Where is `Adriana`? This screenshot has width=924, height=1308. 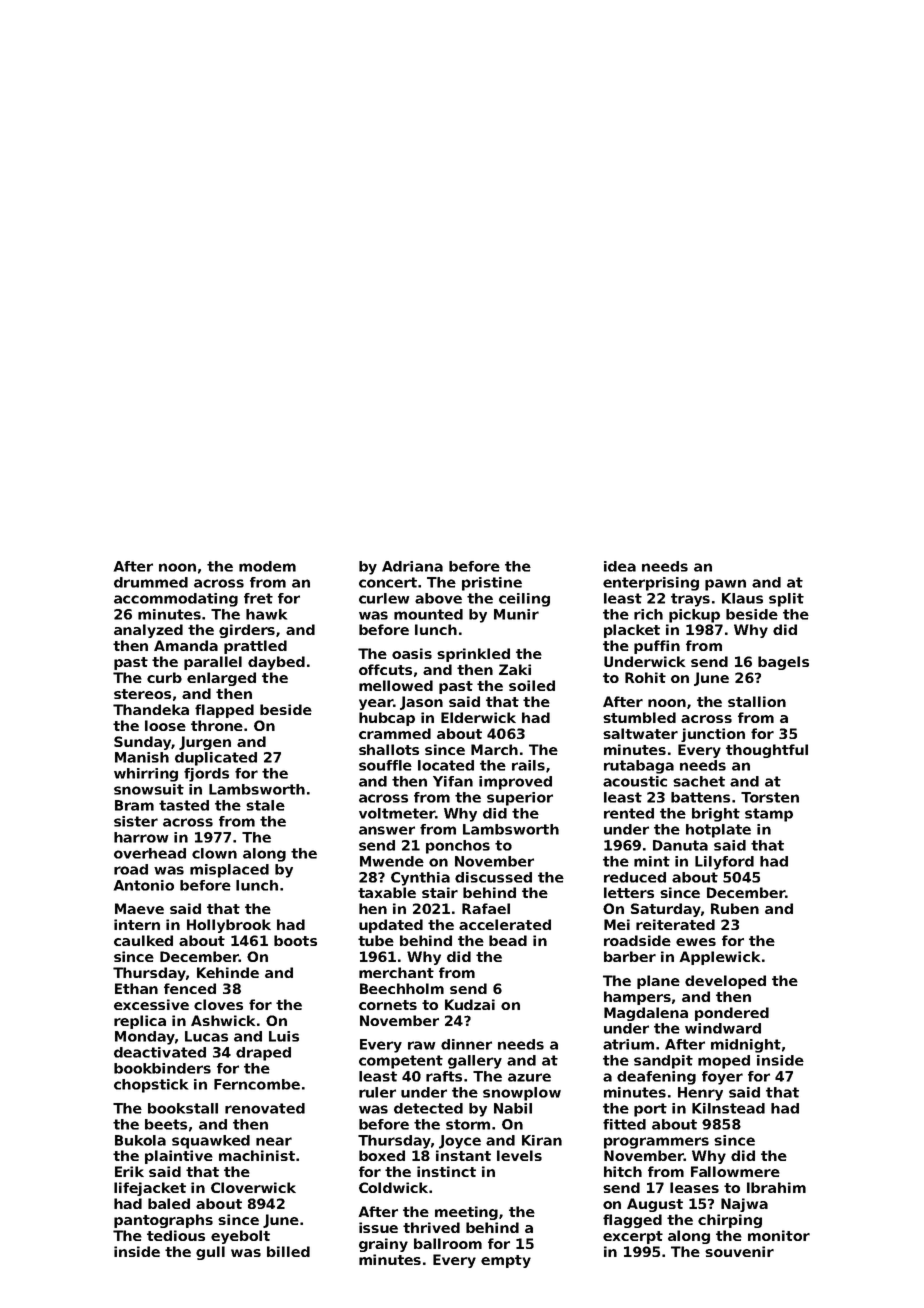 Adriana is located at coordinates (412, 566).
